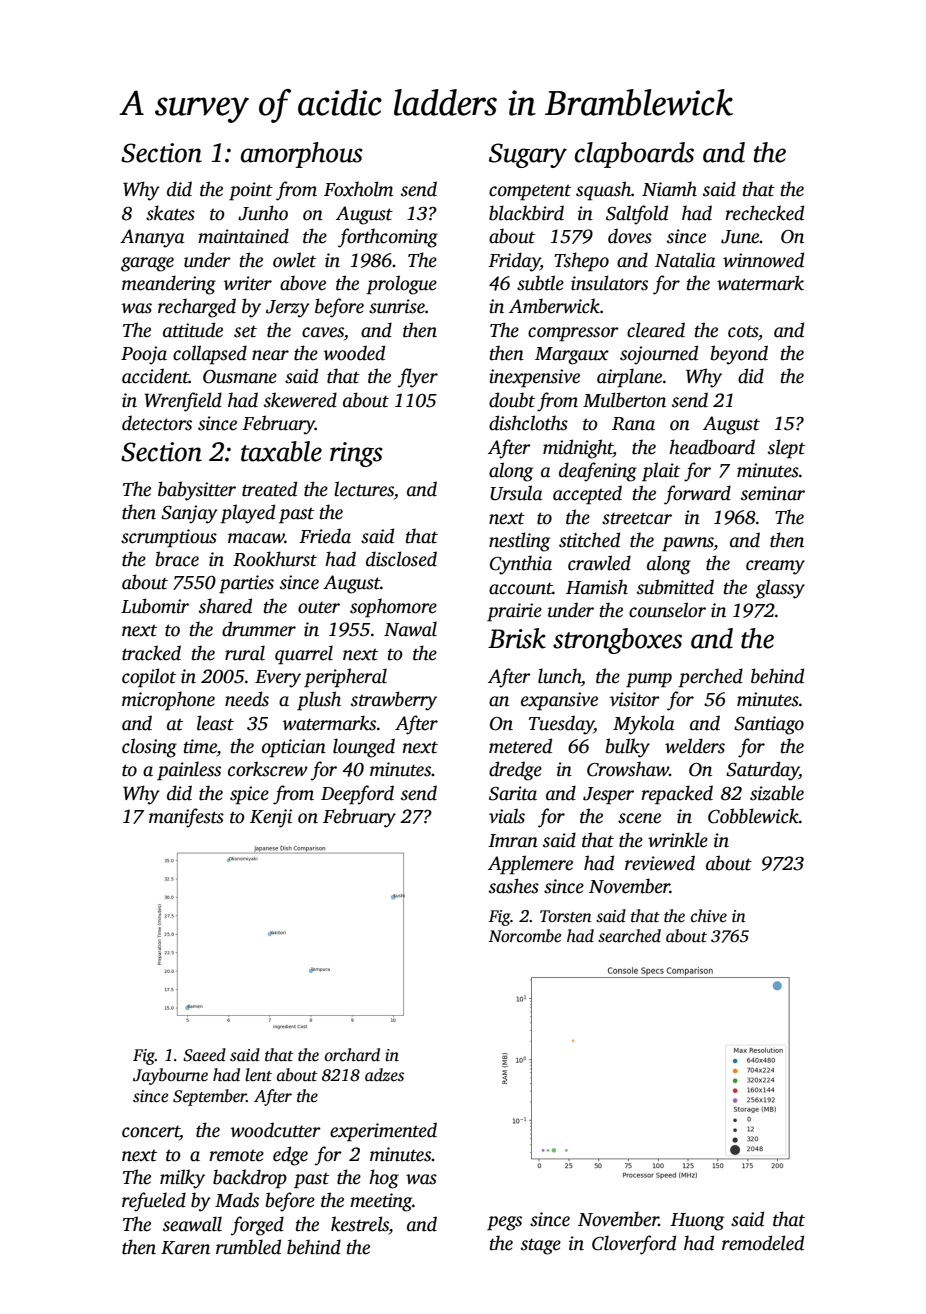  I want to click on amorphous, so click(302, 155).
